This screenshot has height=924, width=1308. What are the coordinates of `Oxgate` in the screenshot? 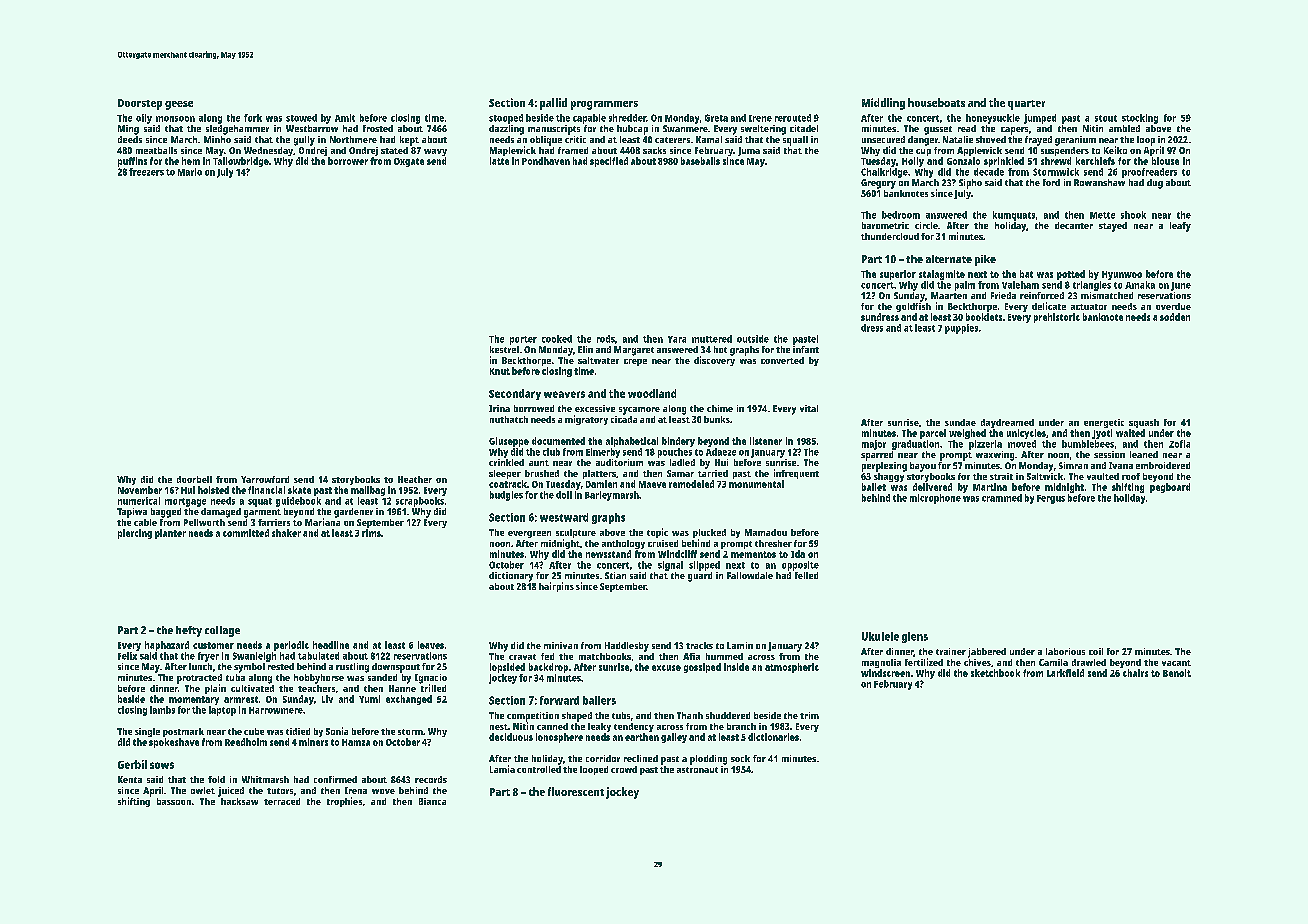 It's located at (409, 162).
